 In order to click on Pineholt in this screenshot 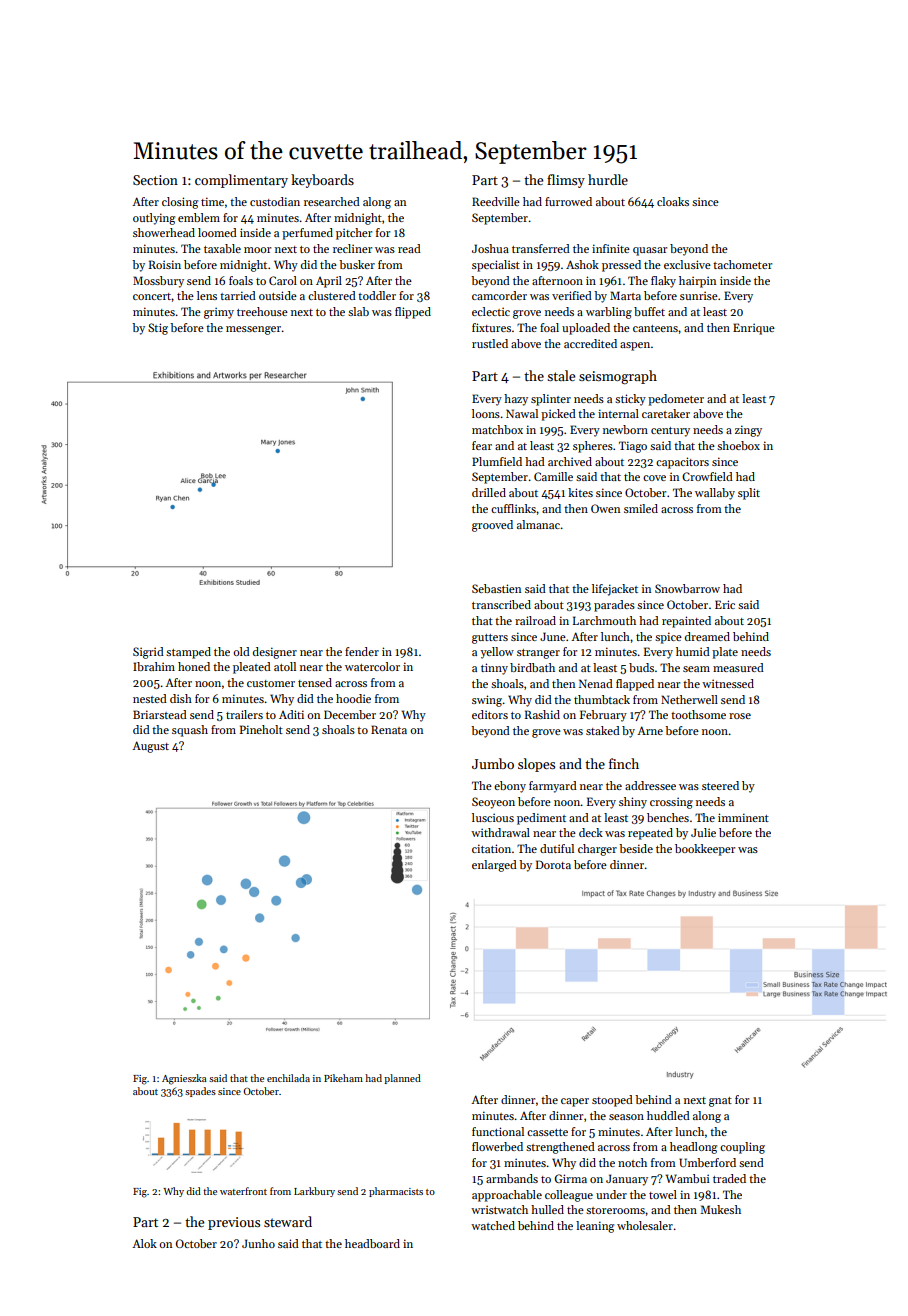, I will do `click(261, 729)`.
